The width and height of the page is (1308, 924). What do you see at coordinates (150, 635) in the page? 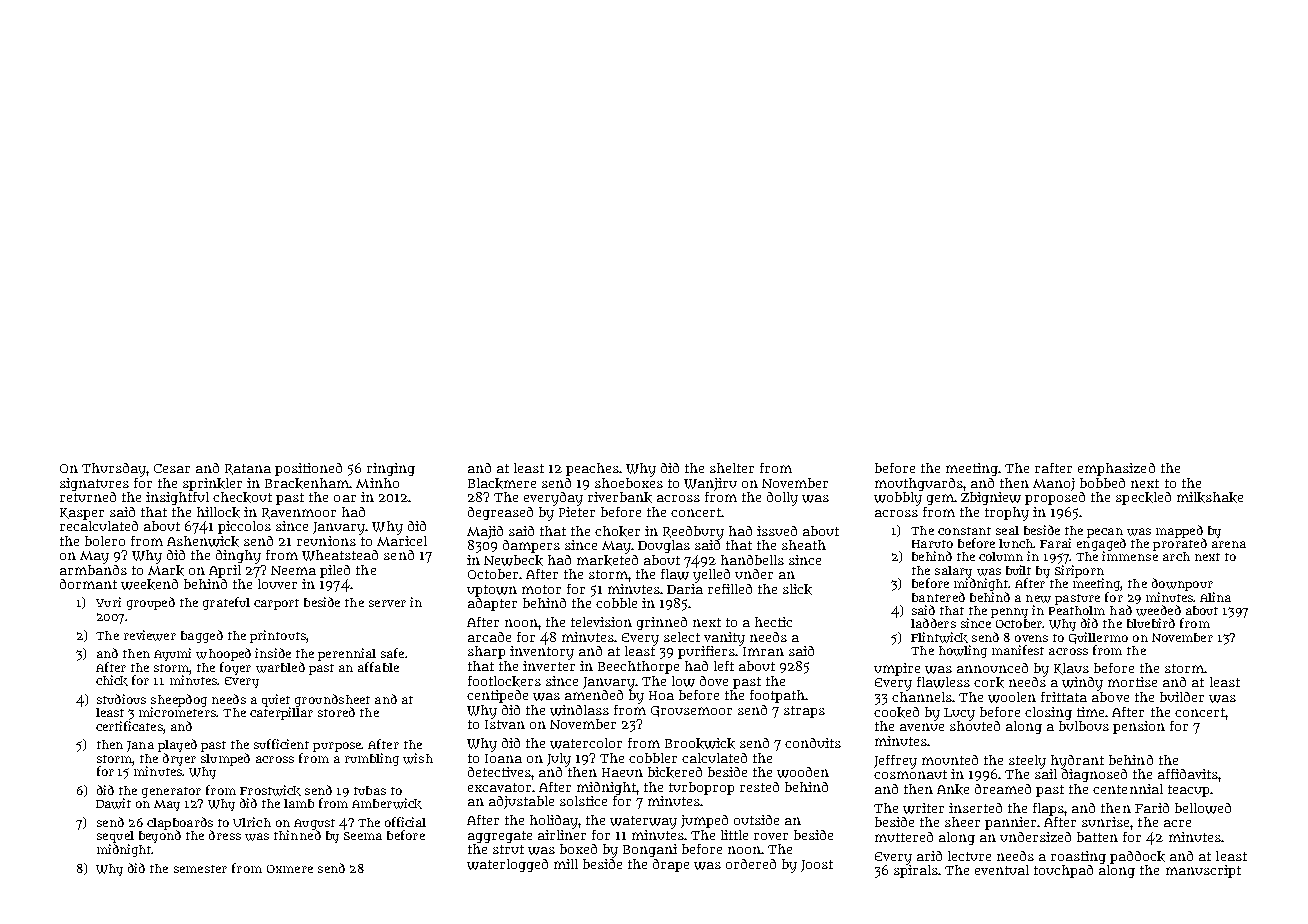
I see `reviewer` at bounding box center [150, 635].
